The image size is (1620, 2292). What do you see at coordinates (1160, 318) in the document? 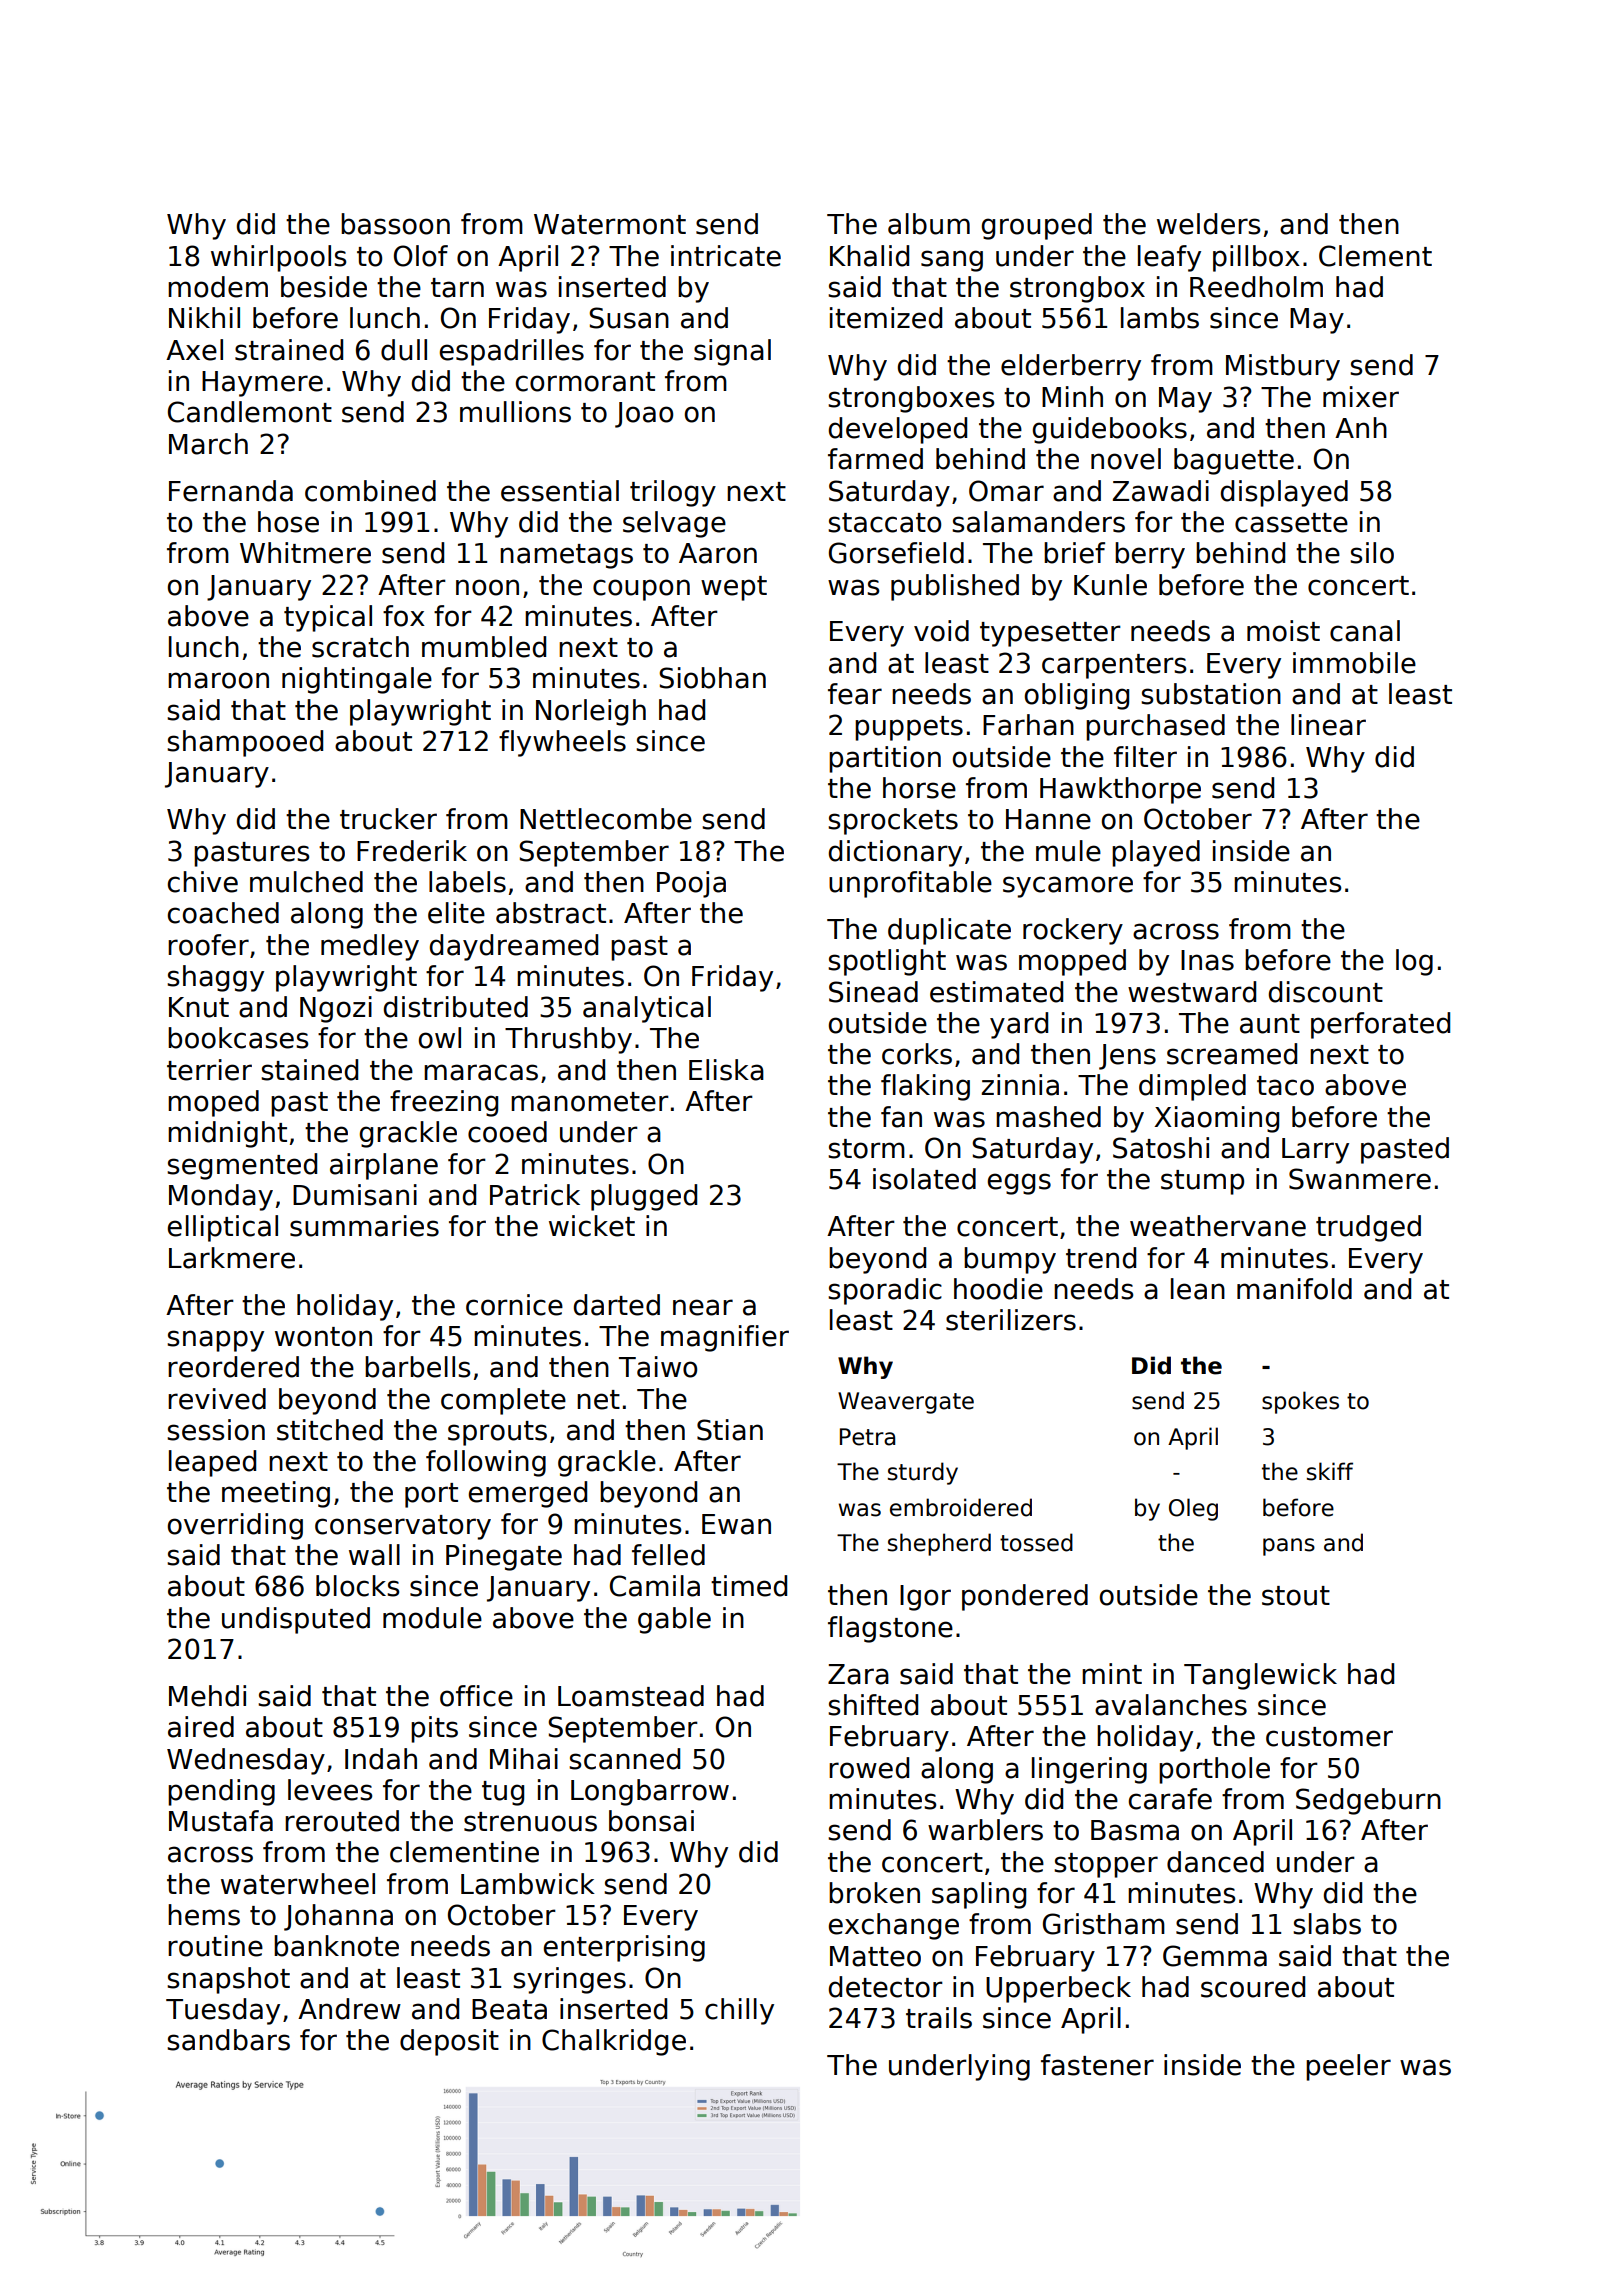
I see `lambs` at bounding box center [1160, 318].
